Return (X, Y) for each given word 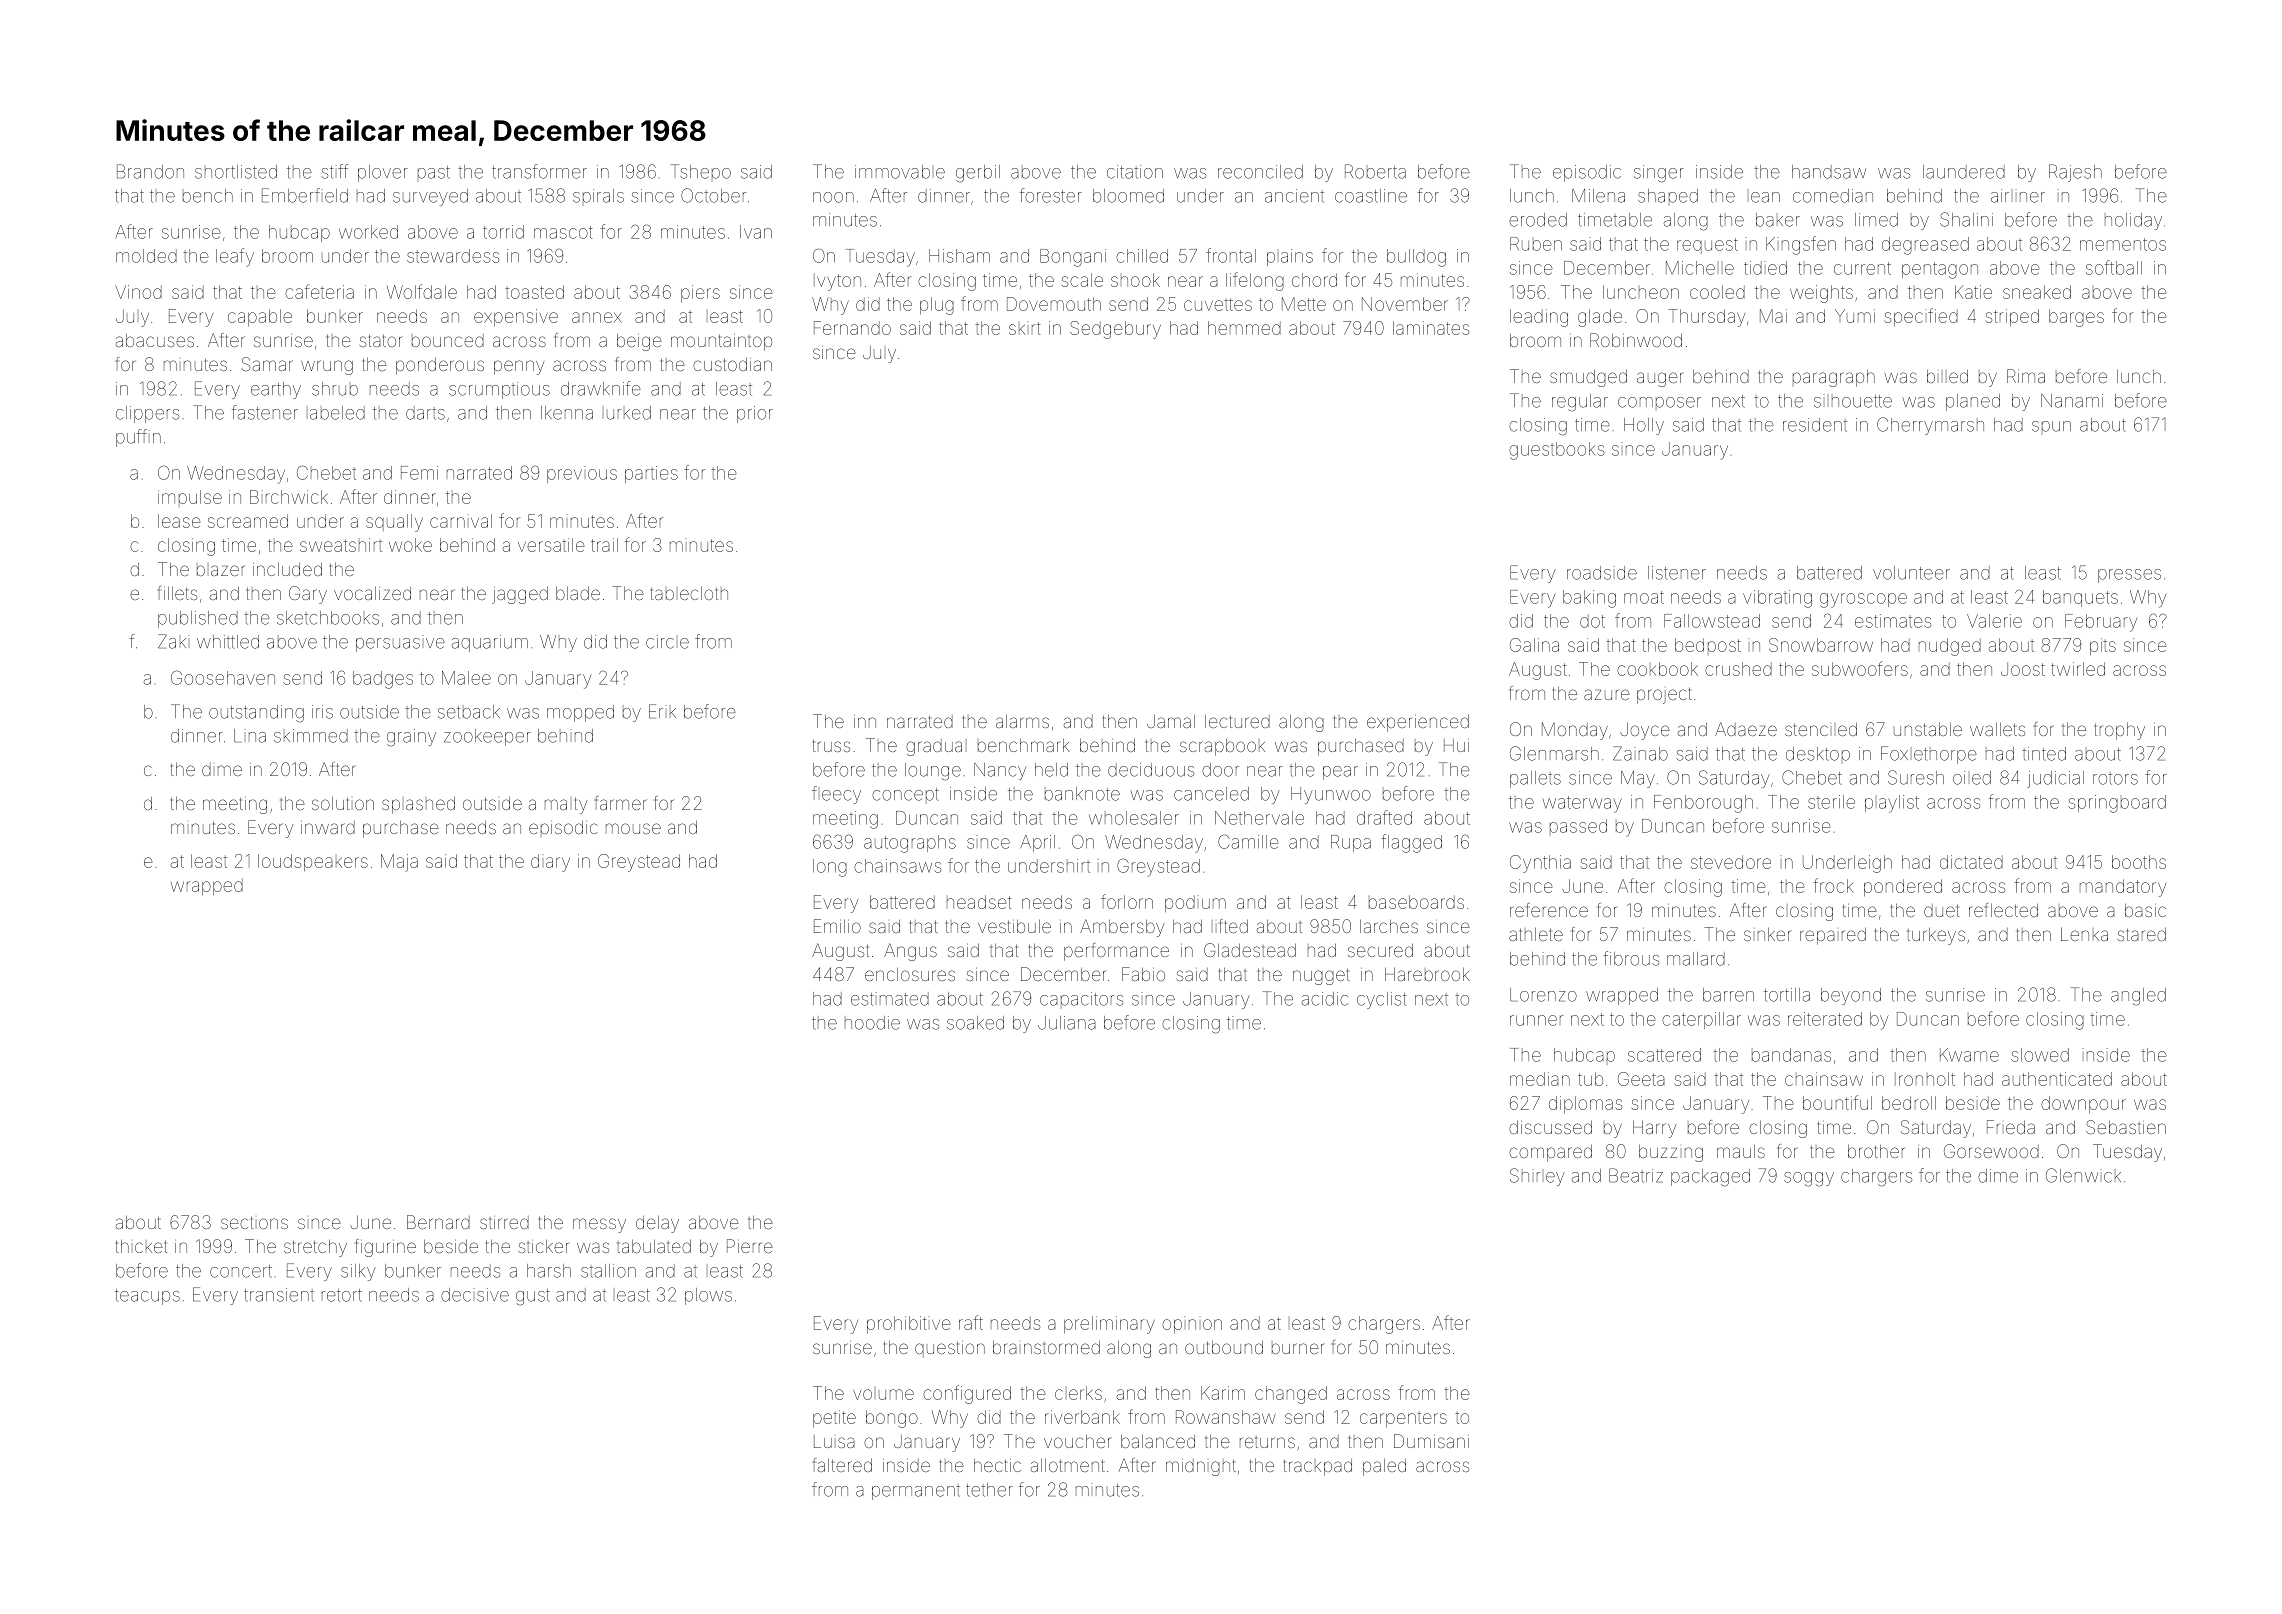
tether (989, 1490)
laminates (1431, 328)
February (2101, 623)
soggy (1809, 1179)
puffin (138, 438)
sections (254, 1222)
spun (2051, 426)
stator (381, 340)
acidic (1325, 999)
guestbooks (1556, 451)
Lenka (2084, 934)
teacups (147, 1297)
